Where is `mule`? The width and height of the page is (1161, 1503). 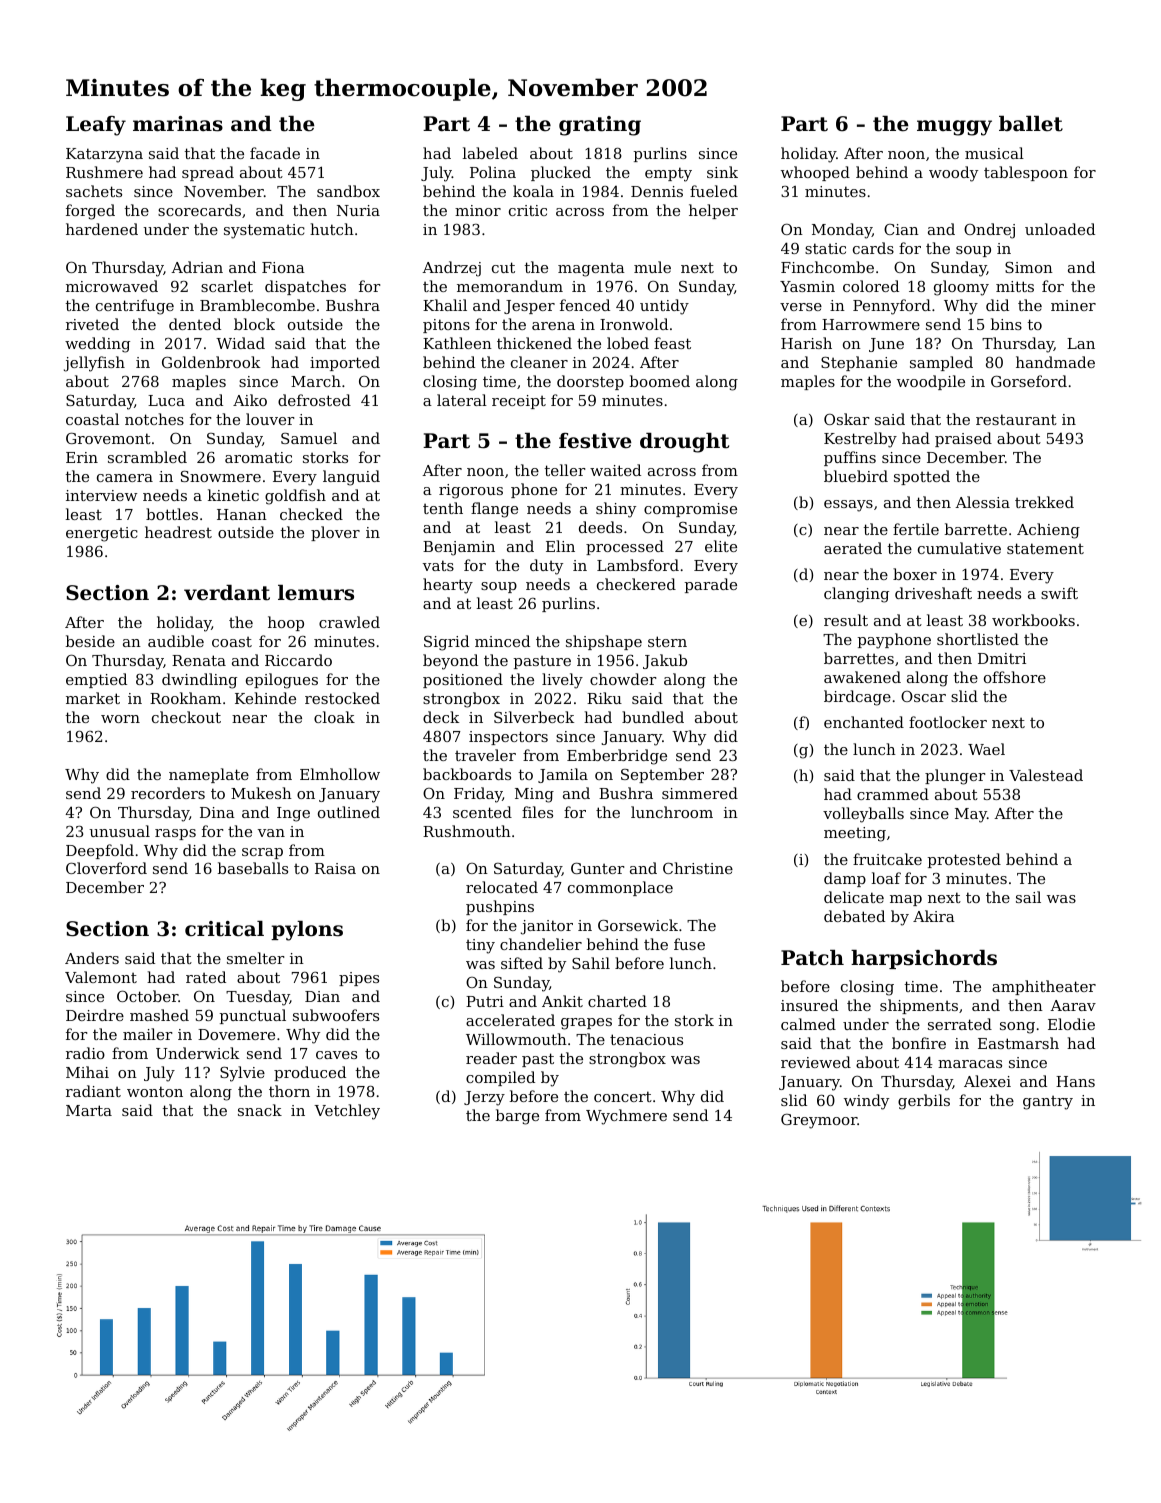
mule is located at coordinates (652, 267).
